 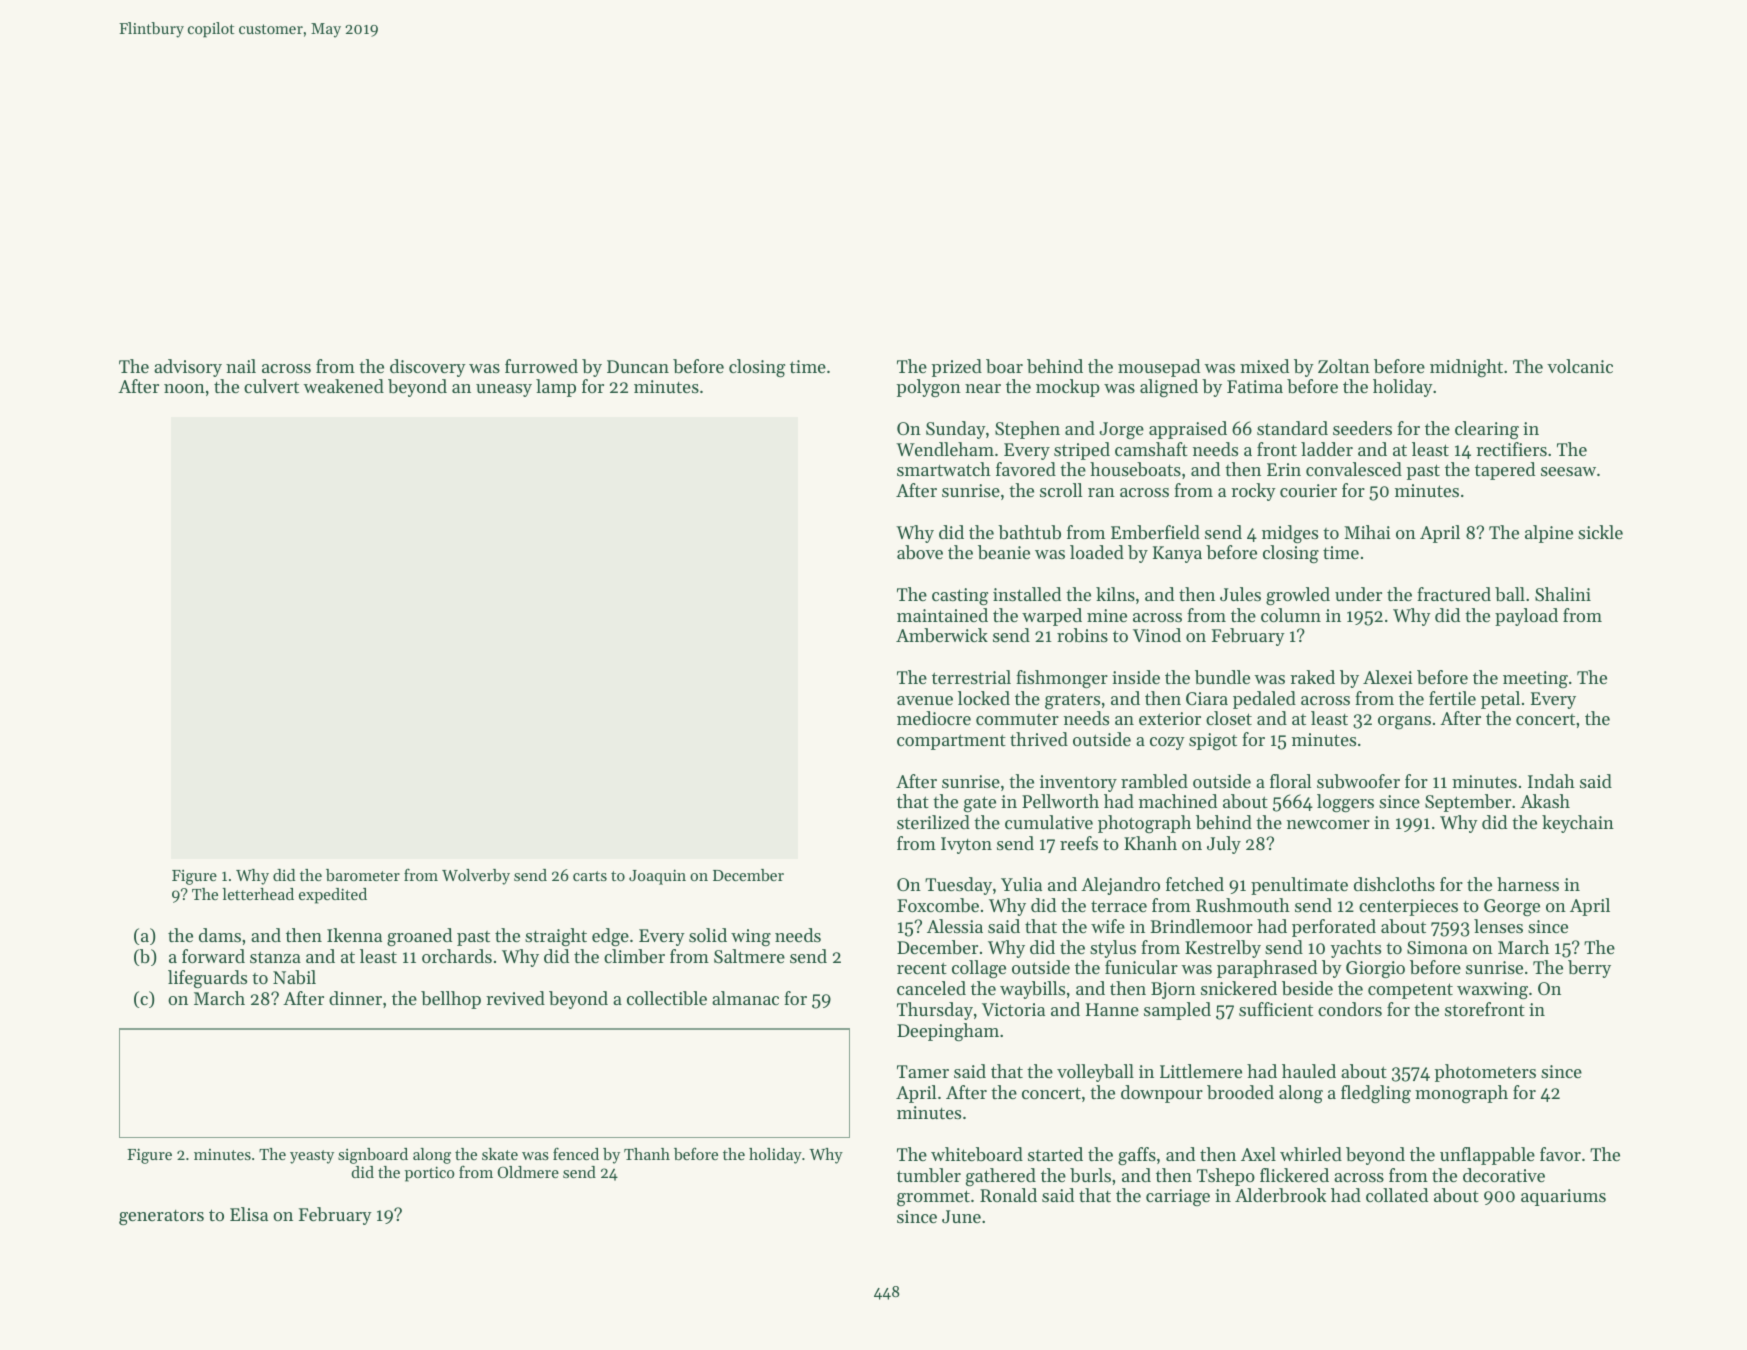 I want to click on Elisa, so click(x=249, y=1214).
